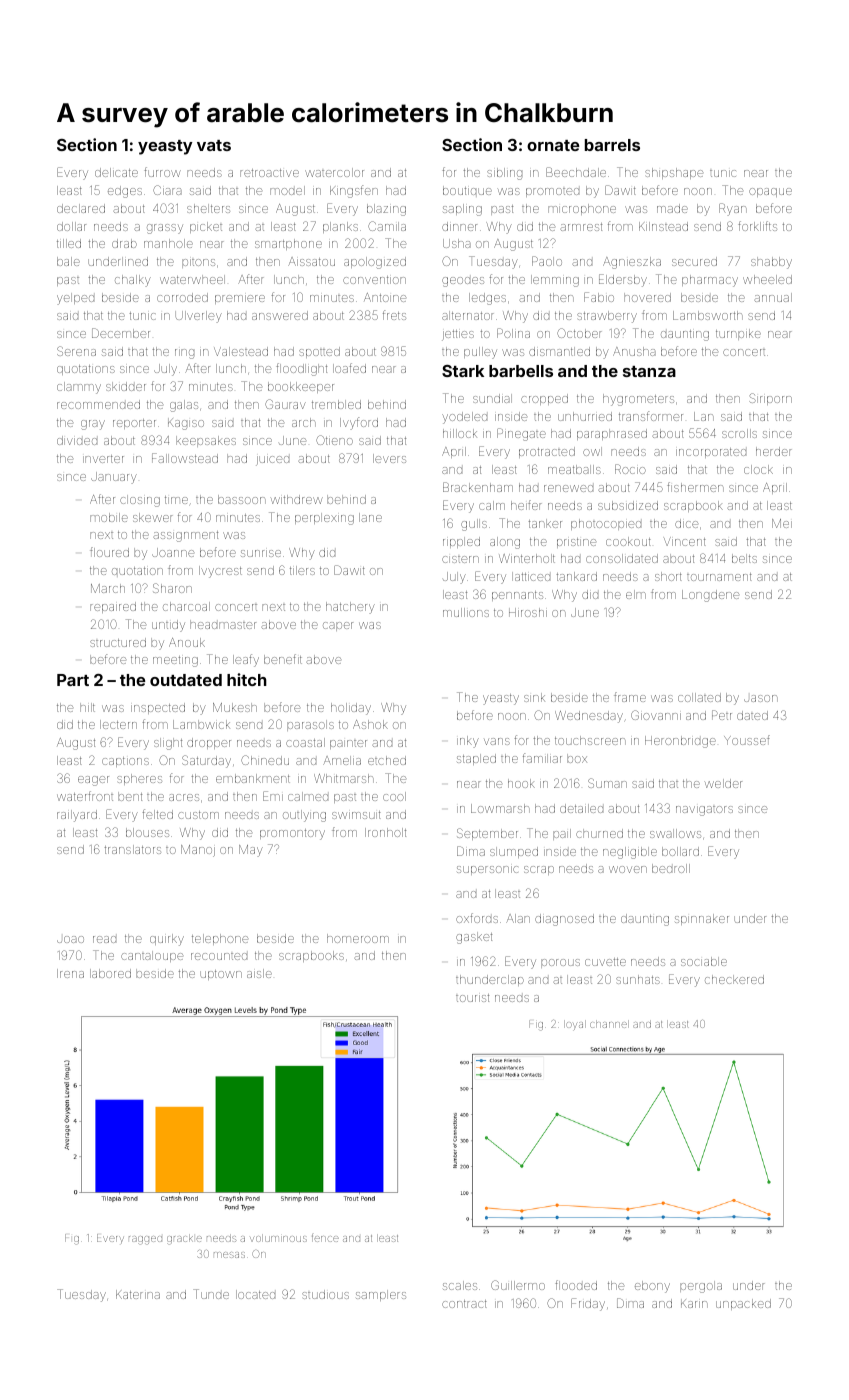 The image size is (849, 1400). I want to click on fence, so click(325, 1238).
